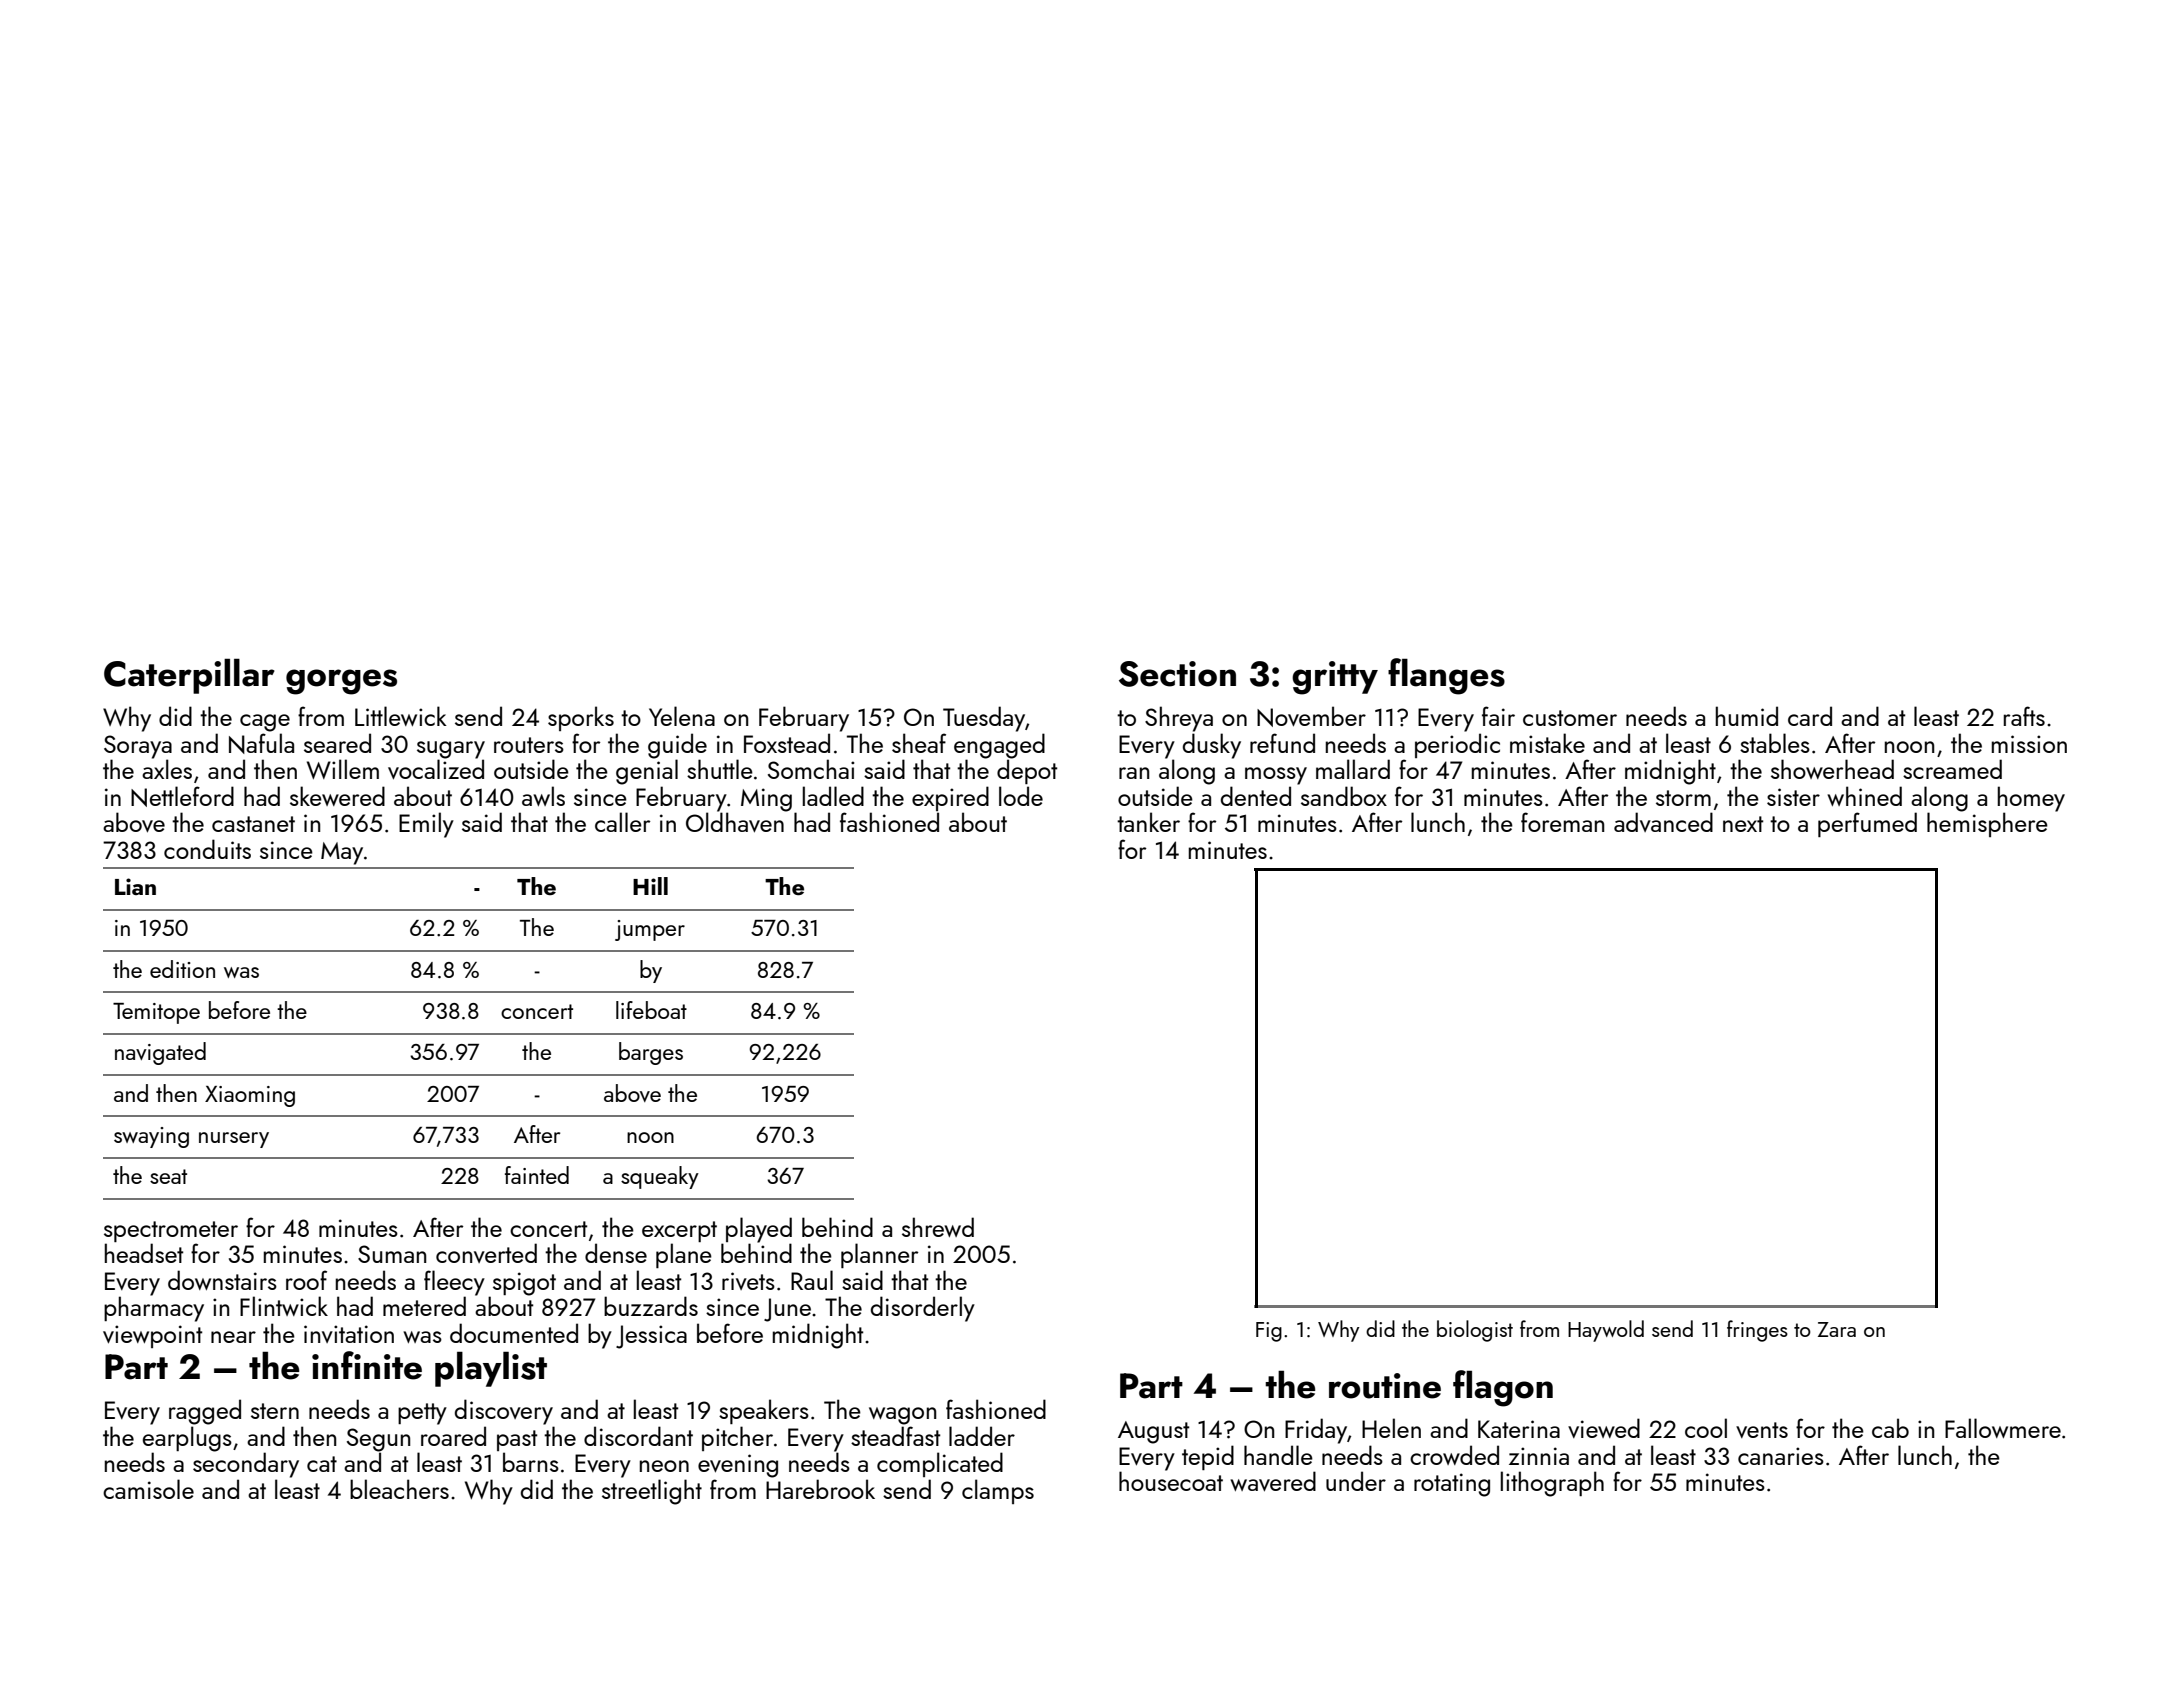 The image size is (2178, 1683). I want to click on barges, so click(651, 1053).
